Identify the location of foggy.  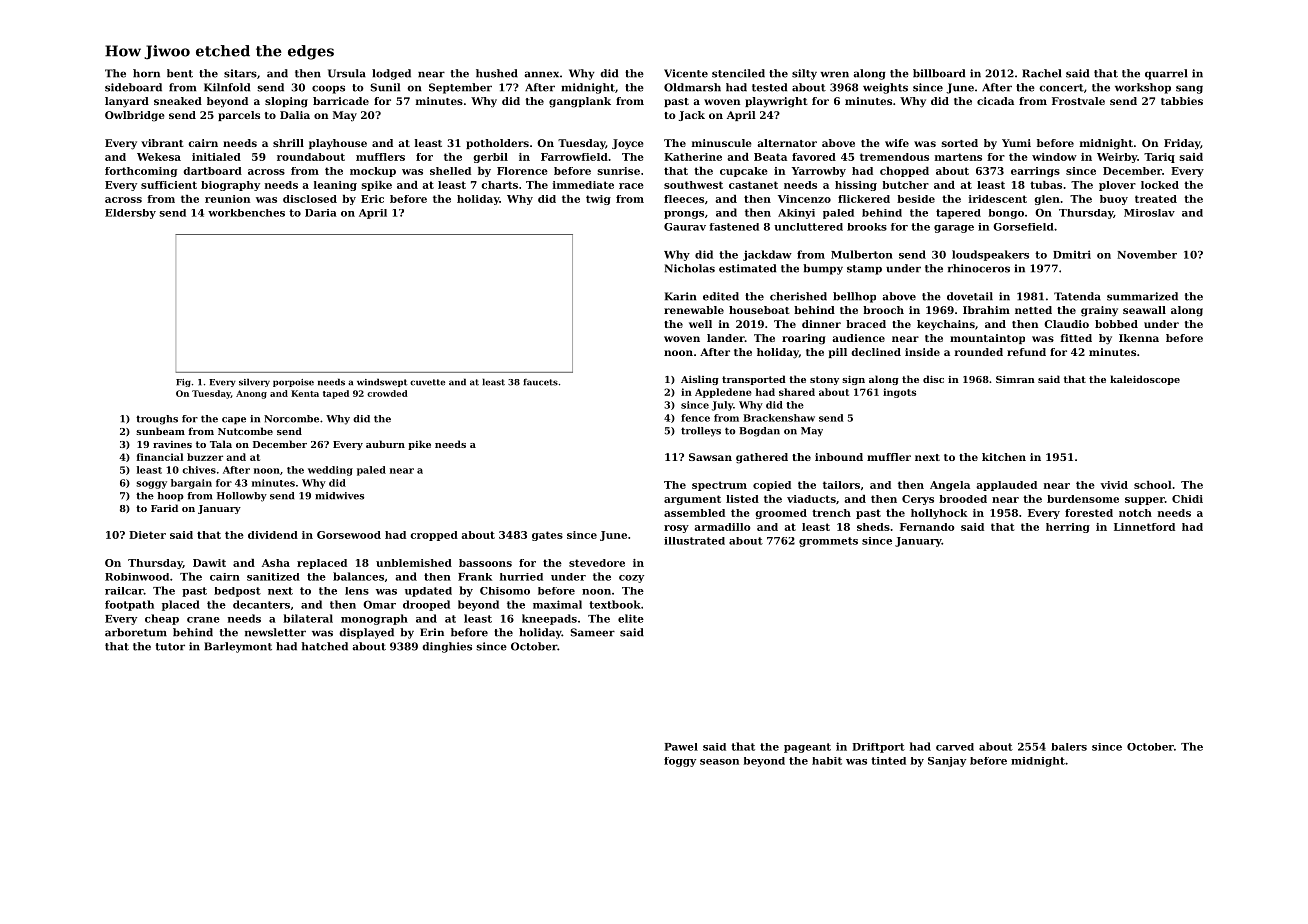
(680, 762).
